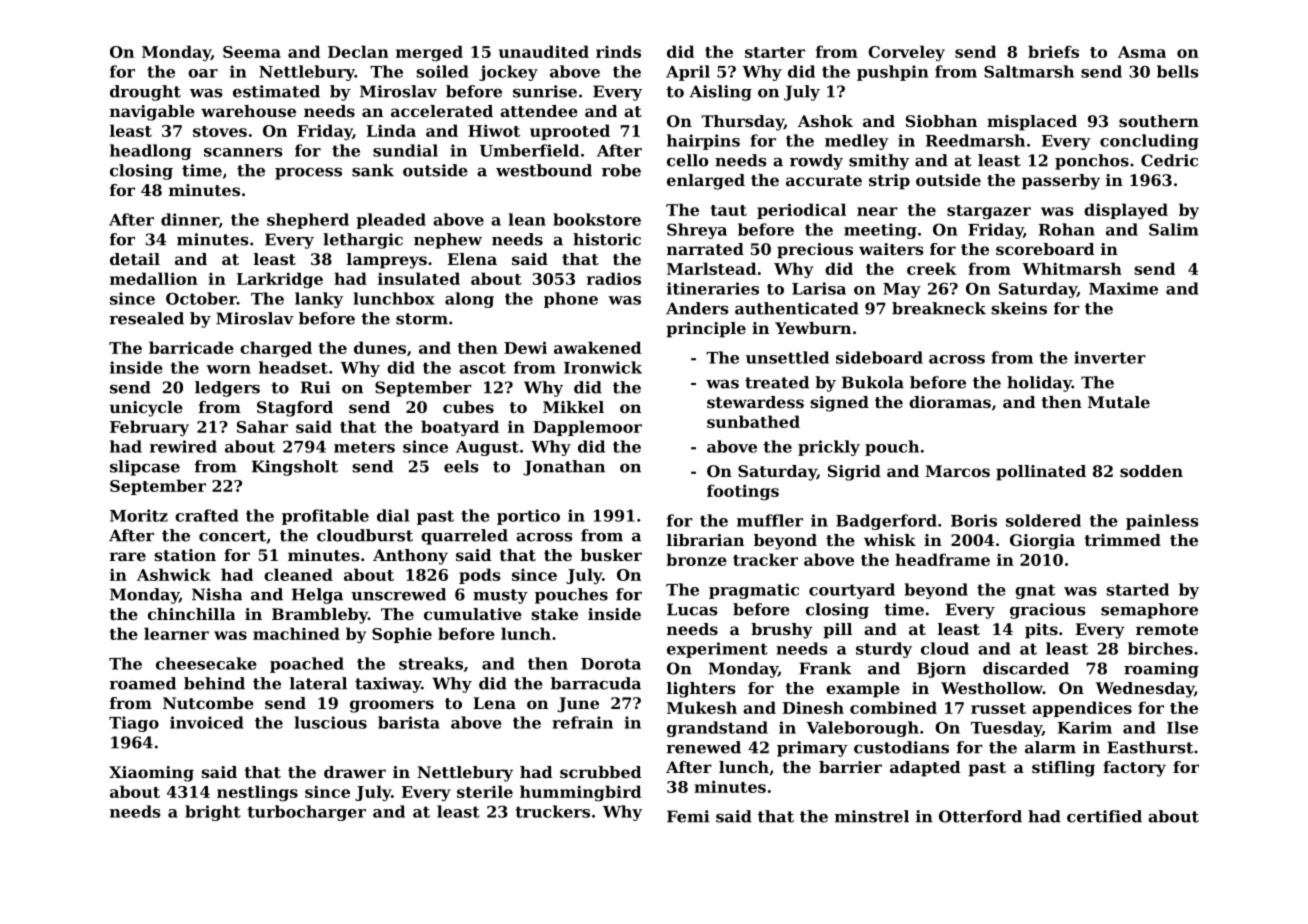 The height and width of the screenshot is (924, 1308). What do you see at coordinates (528, 517) in the screenshot?
I see `portico` at bounding box center [528, 517].
